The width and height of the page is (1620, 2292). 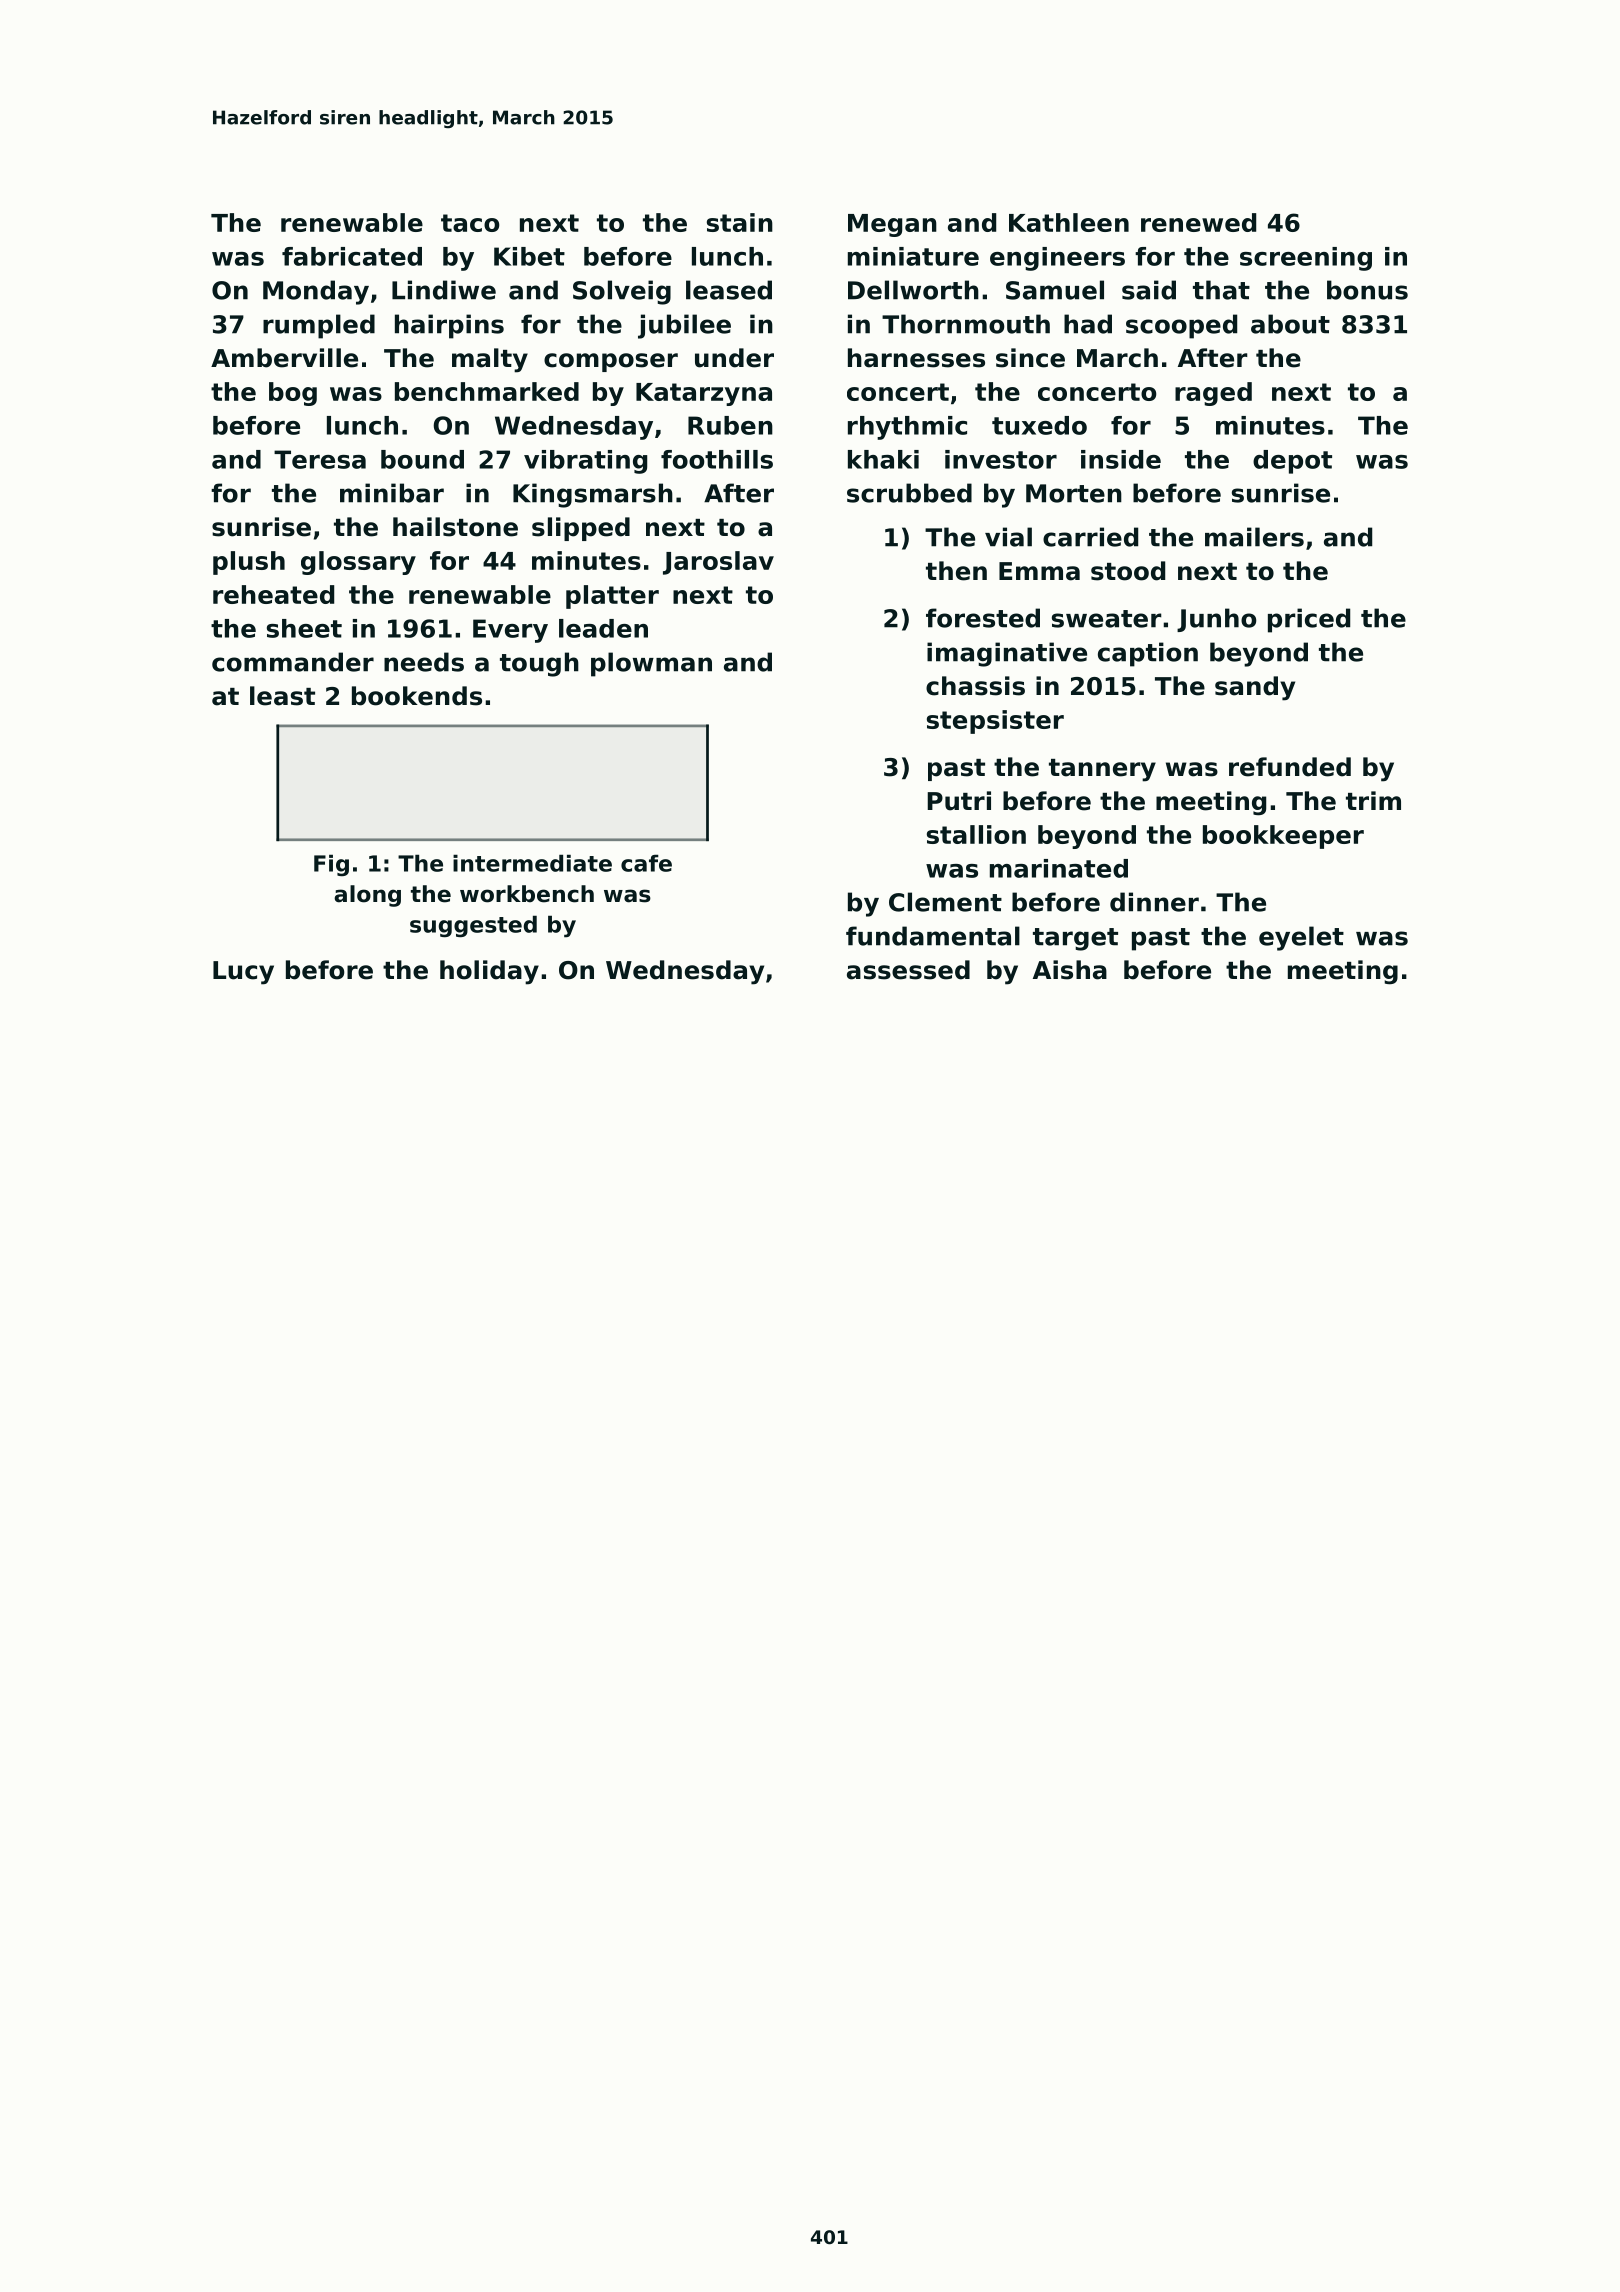 I want to click on carried, so click(x=1090, y=537).
